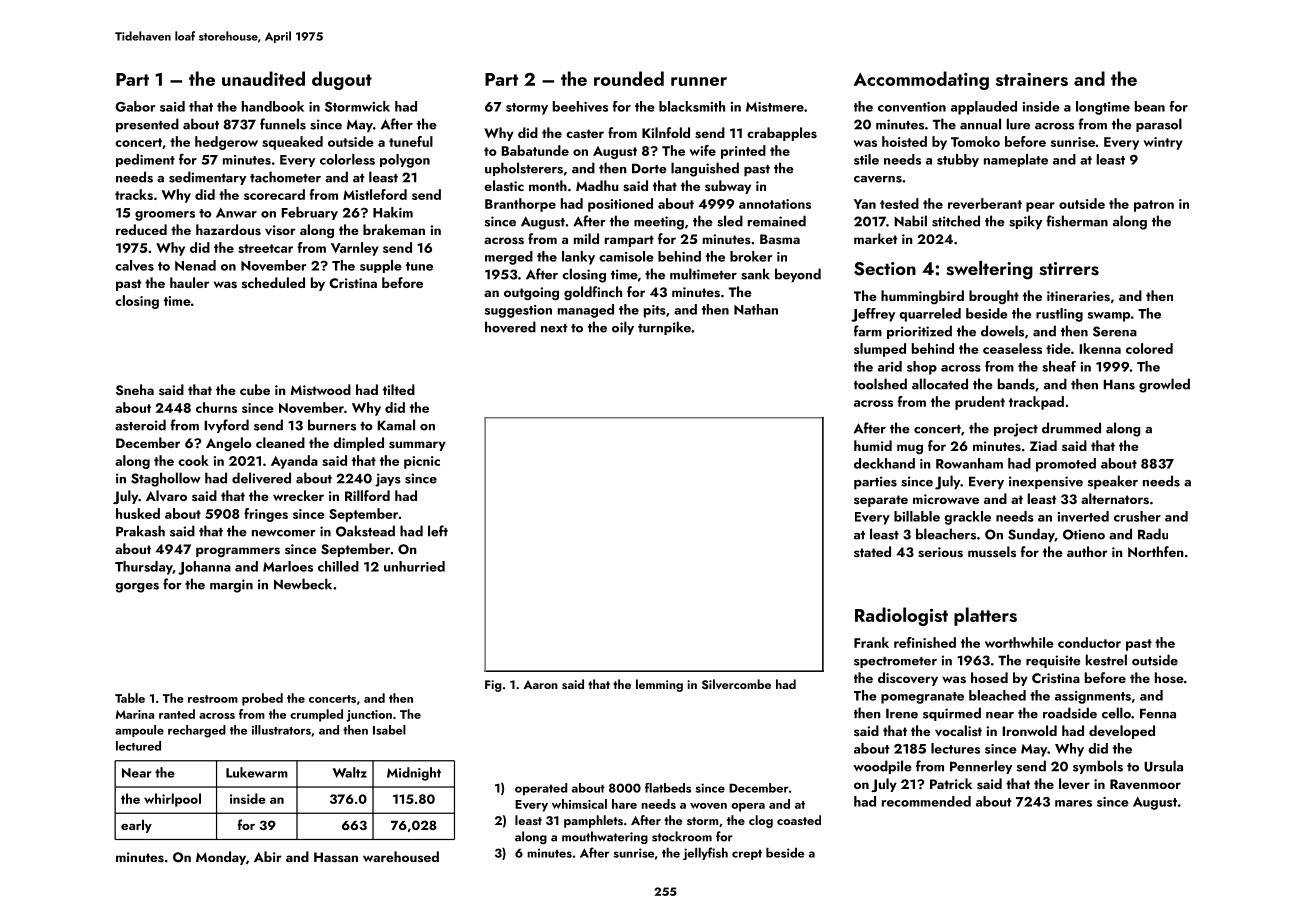  I want to click on Ursula, so click(1163, 766).
